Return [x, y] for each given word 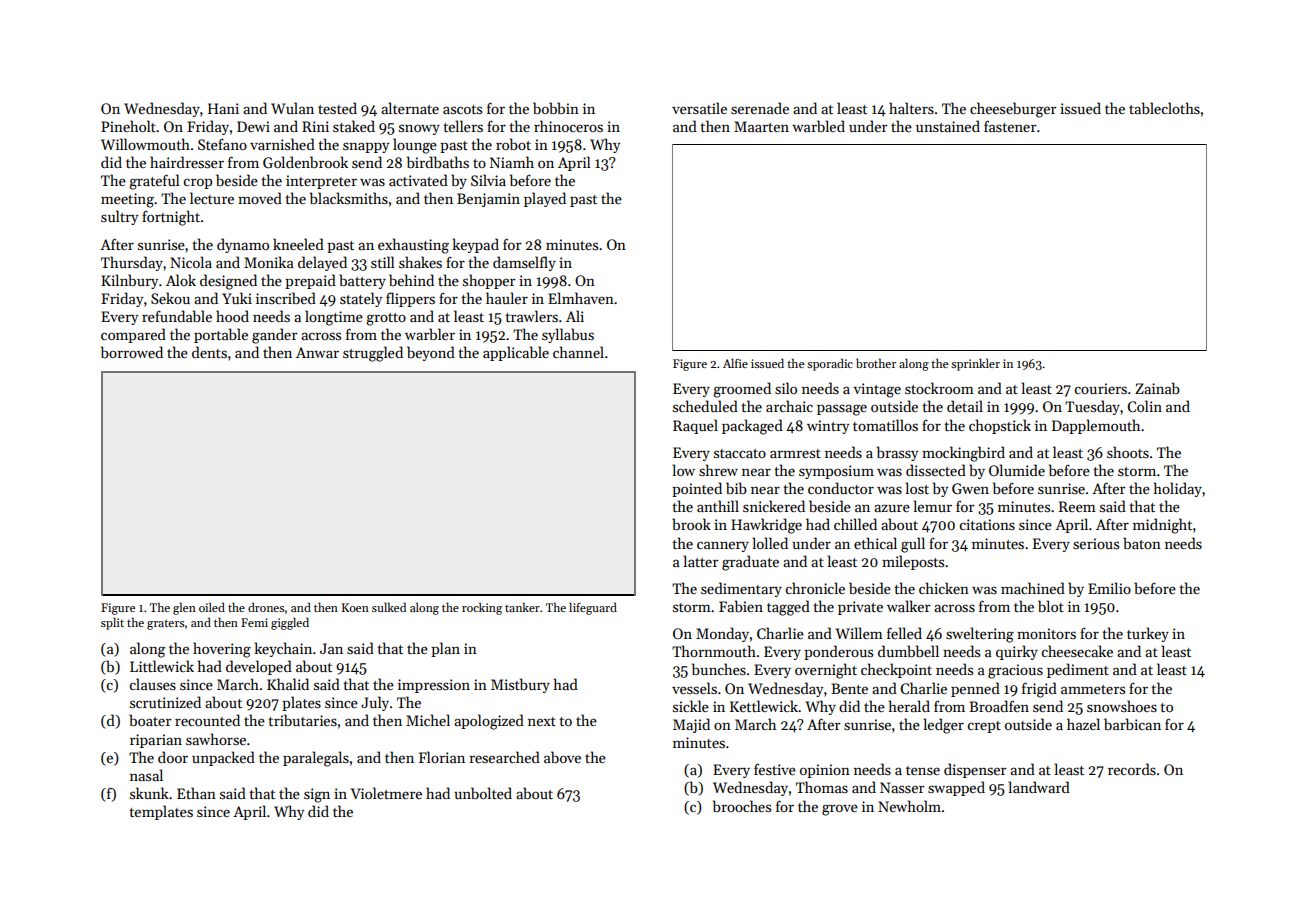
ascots [462, 109]
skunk [149, 793]
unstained [948, 126]
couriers [1101, 388]
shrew [718, 470]
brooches [742, 806]
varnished [282, 144]
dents [209, 352]
